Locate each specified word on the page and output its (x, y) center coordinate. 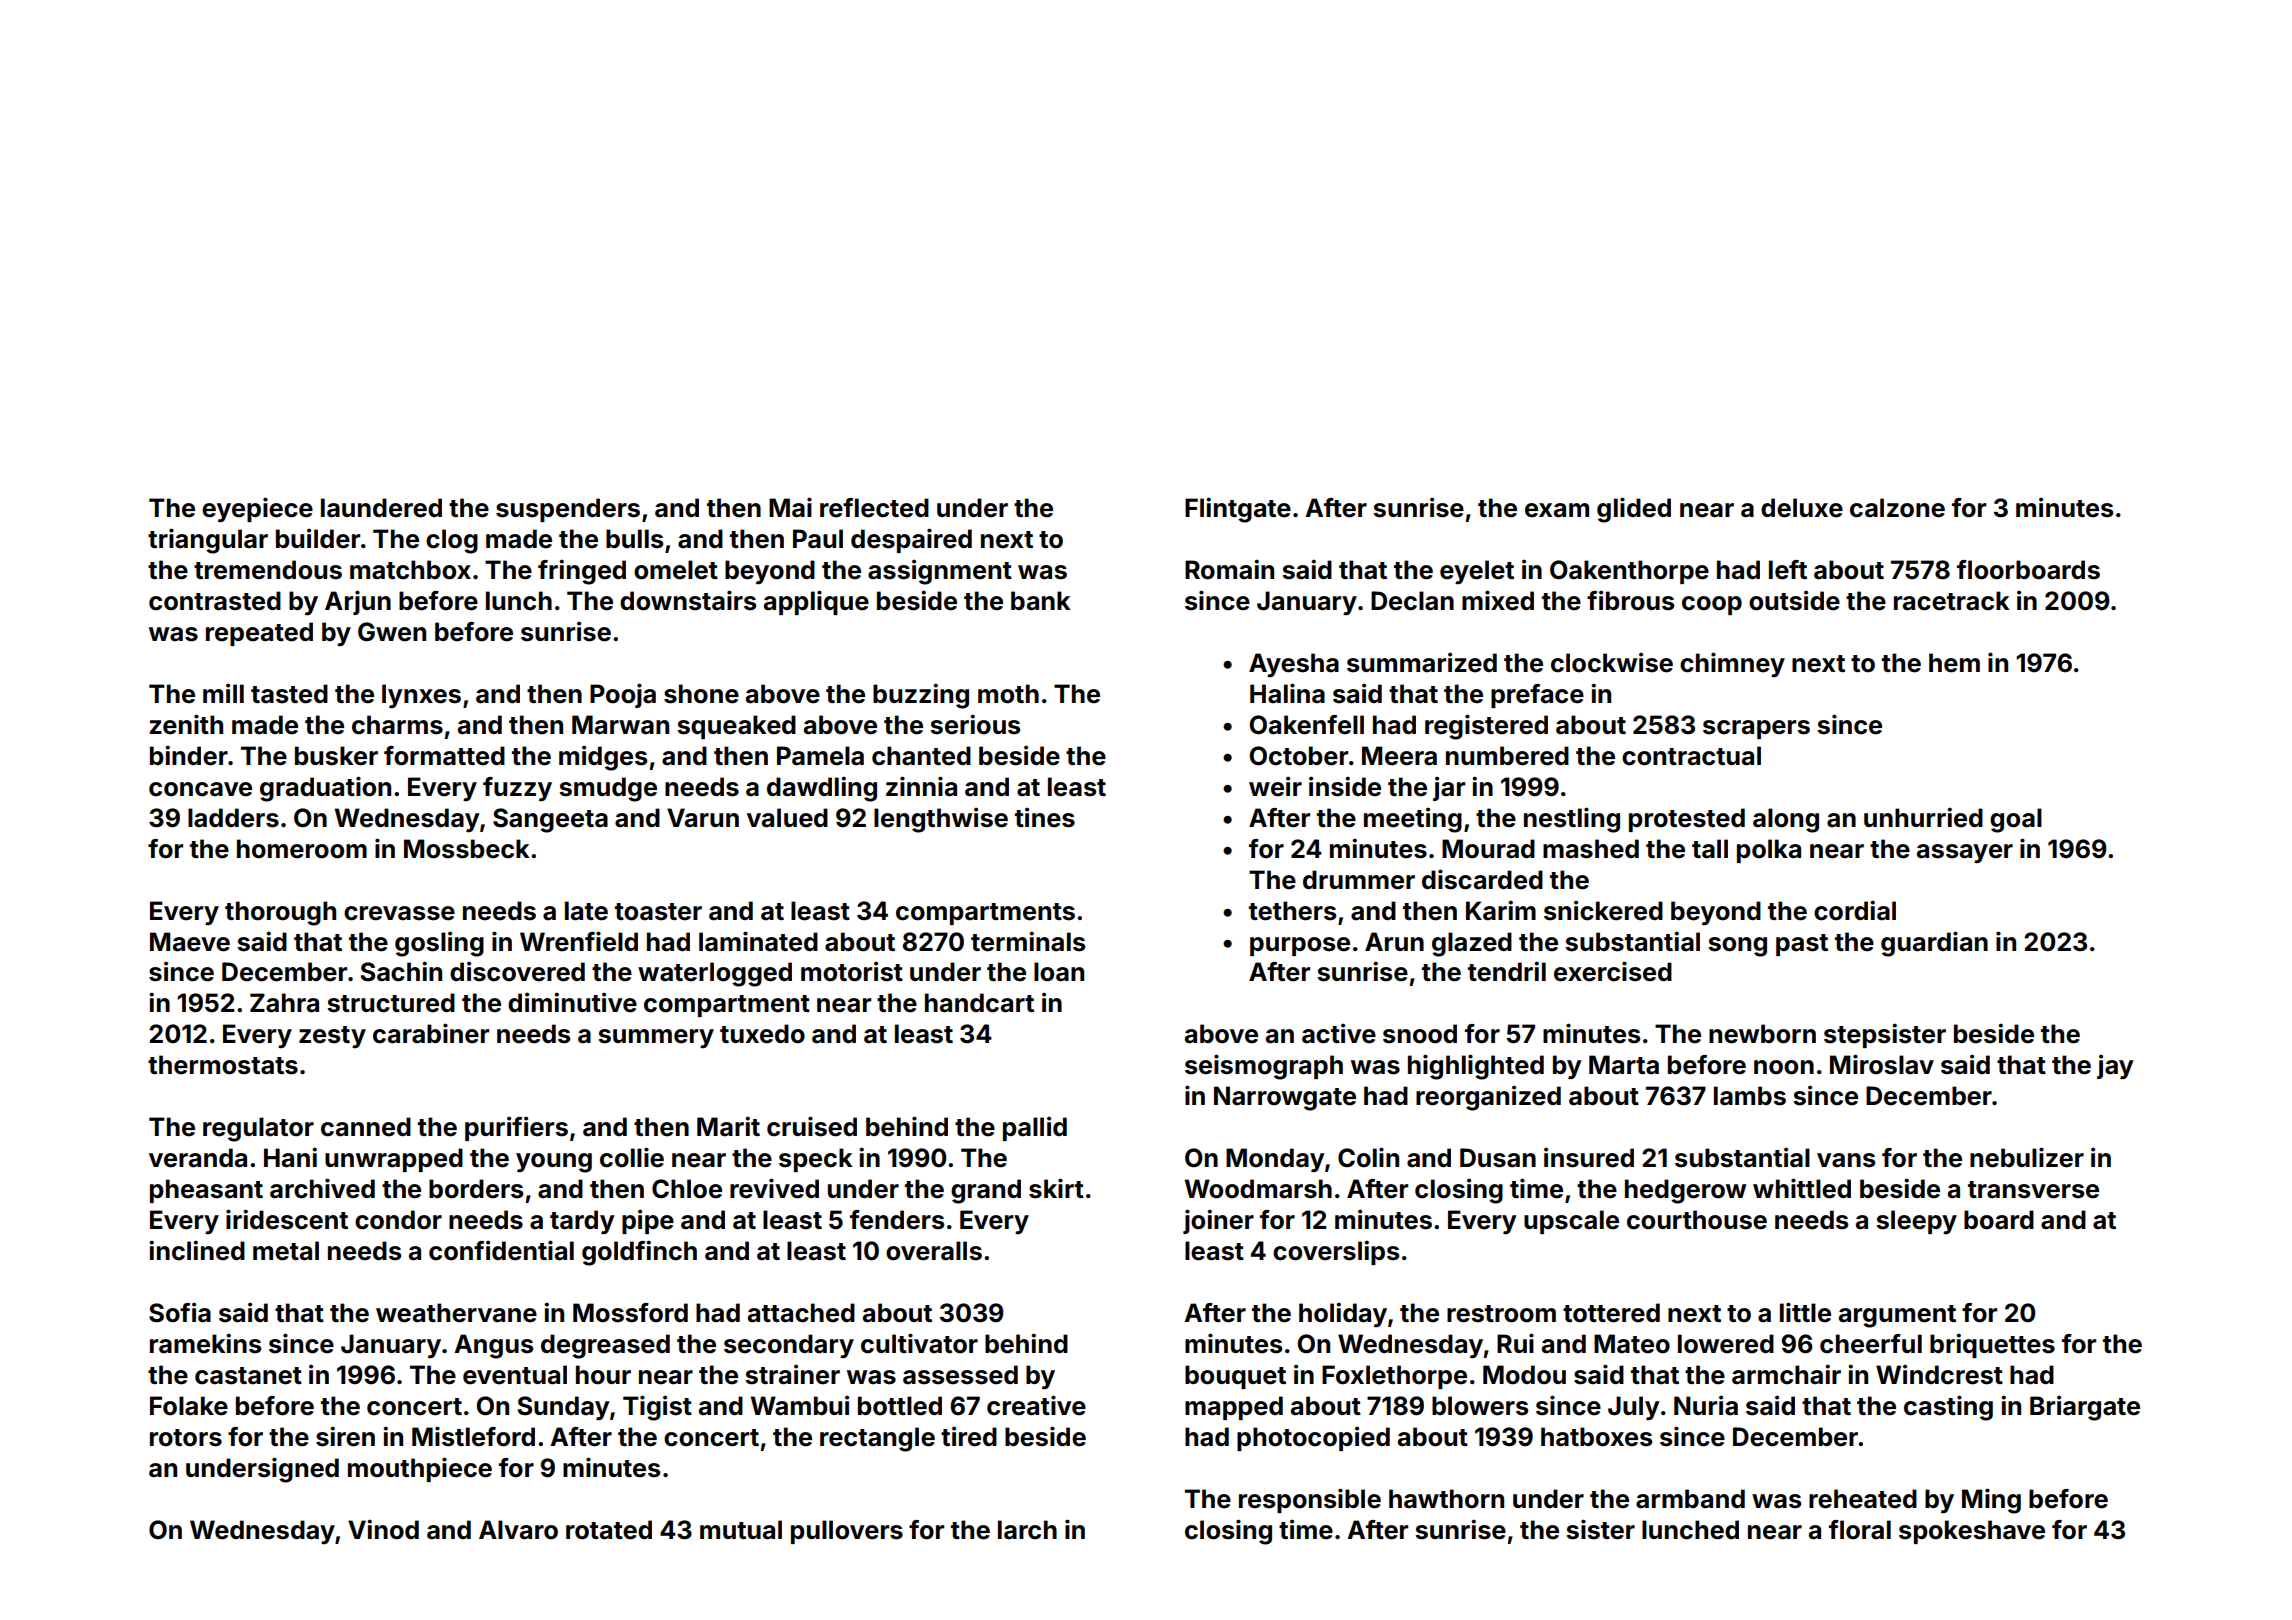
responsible (1310, 1500)
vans (1846, 1160)
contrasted (215, 601)
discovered (517, 971)
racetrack (1952, 601)
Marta (1624, 1065)
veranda (198, 1158)
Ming (1991, 1501)
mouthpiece (420, 1469)
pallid (1035, 1128)
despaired (911, 540)
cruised (812, 1126)
